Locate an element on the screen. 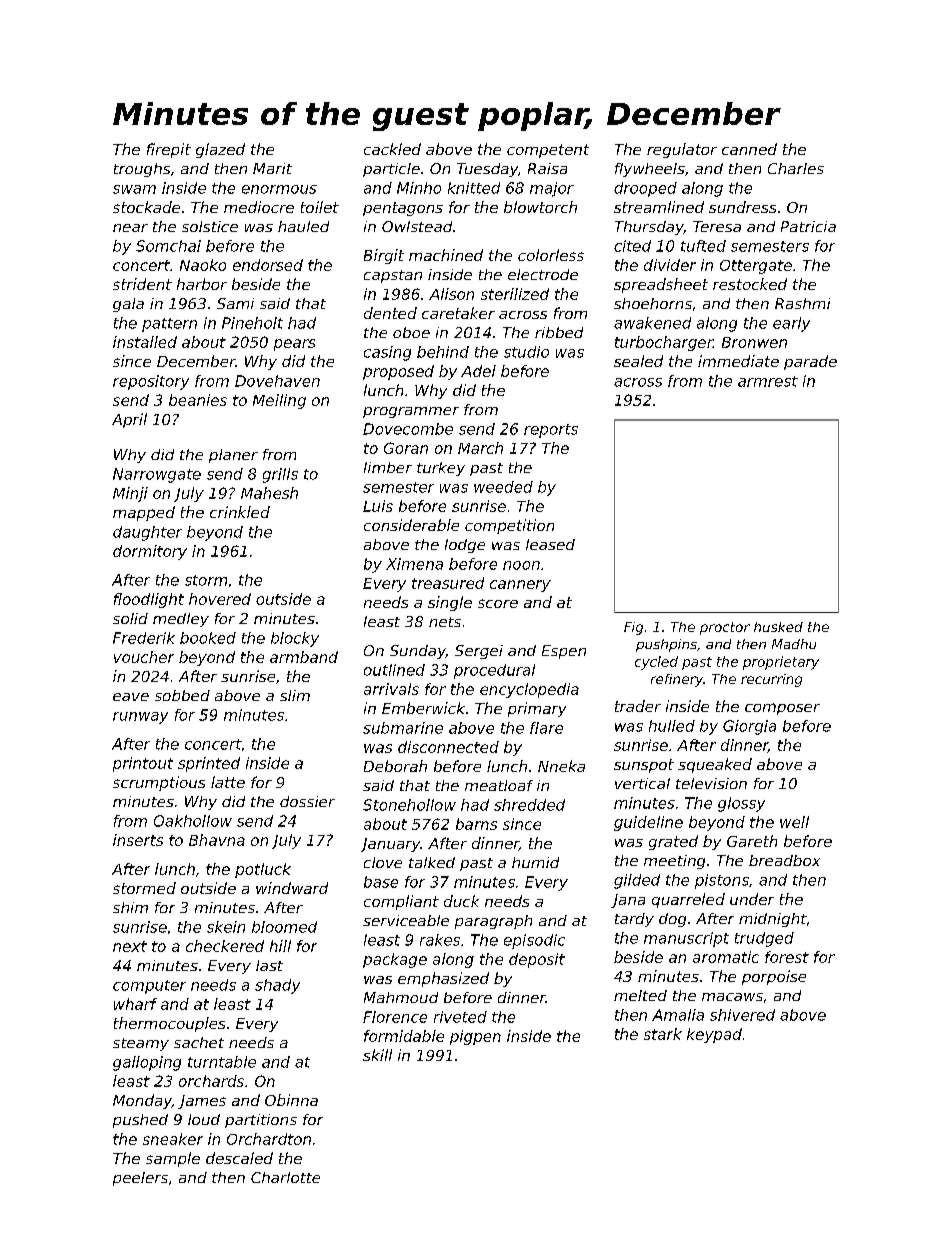 This screenshot has height=1233, width=952. canned is located at coordinates (749, 149).
